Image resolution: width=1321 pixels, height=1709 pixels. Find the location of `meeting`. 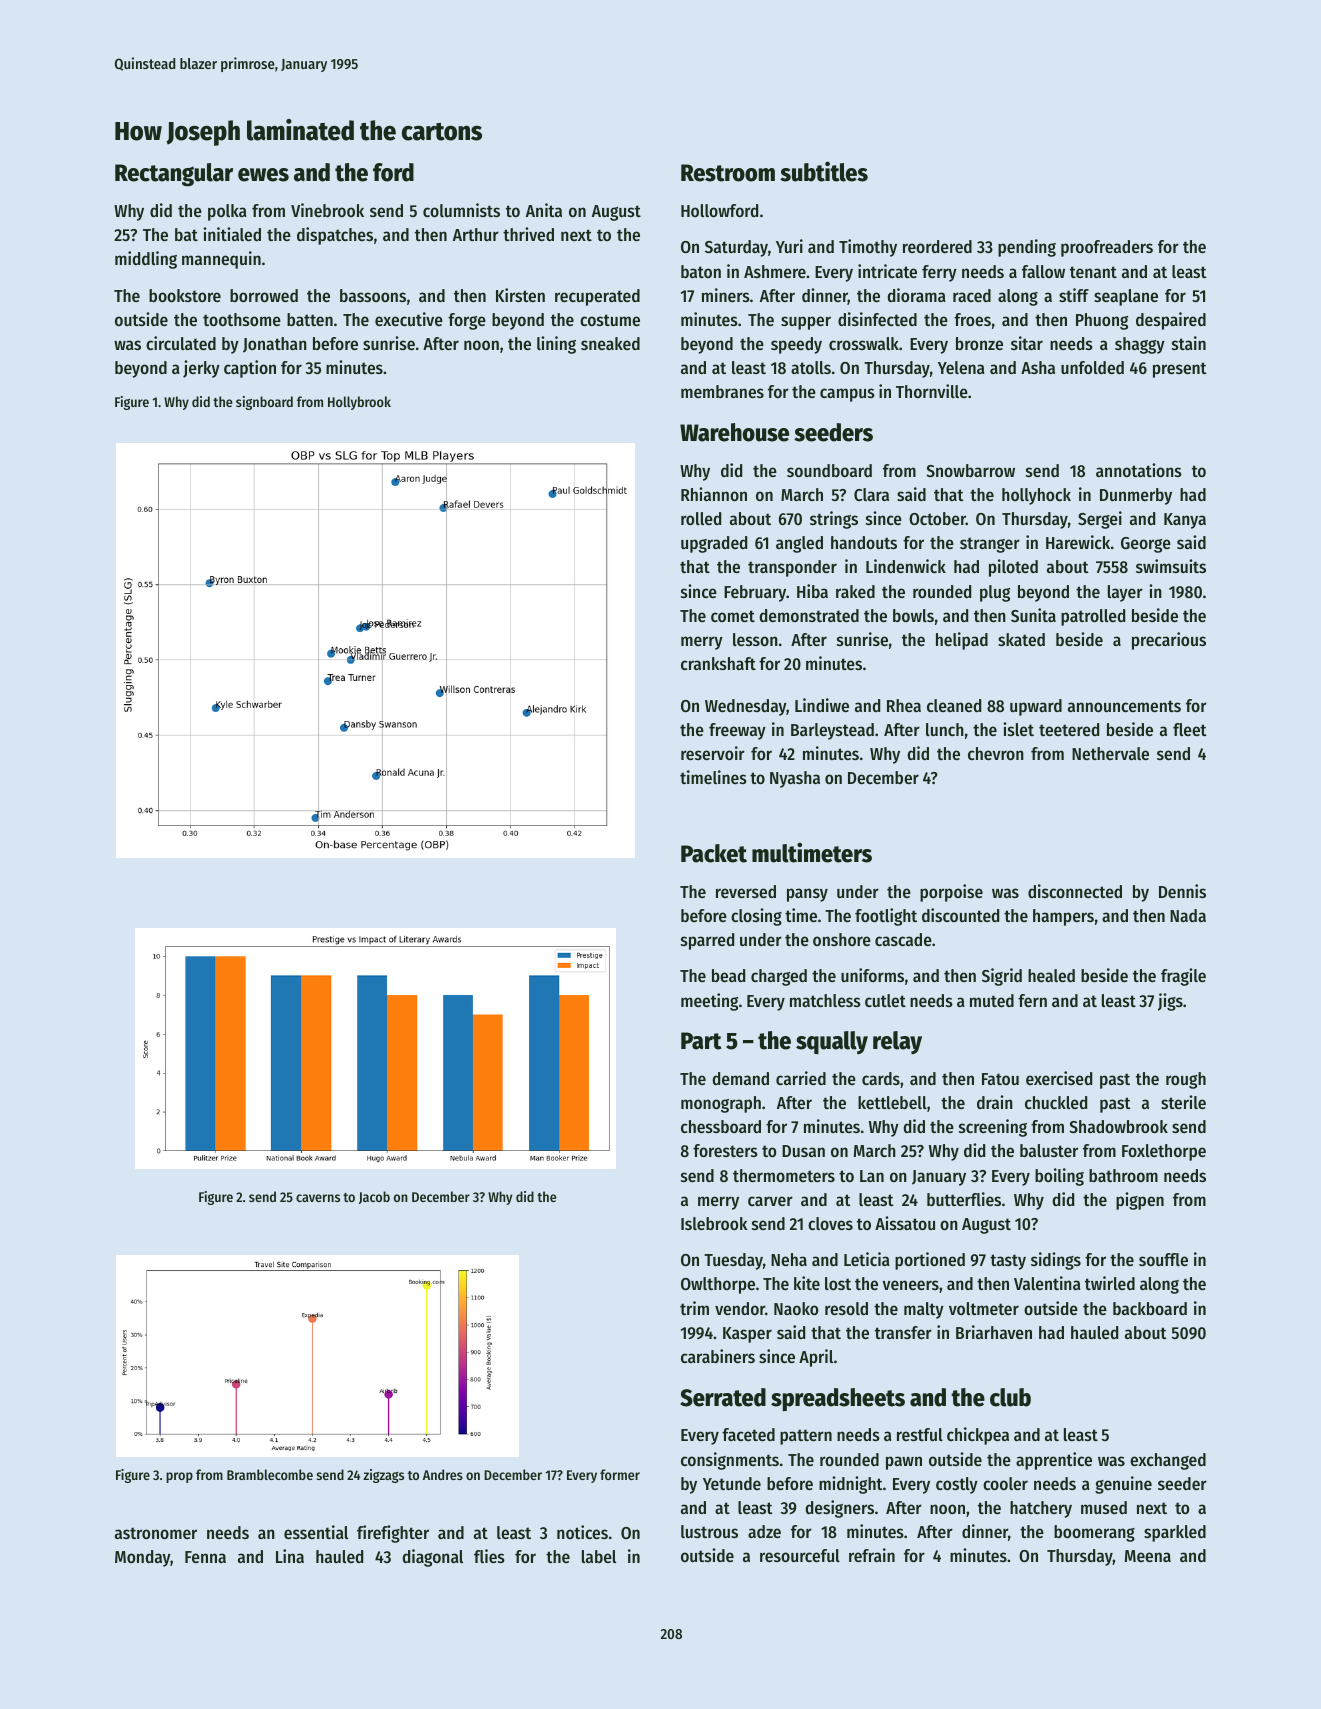

meeting is located at coordinates (709, 1002).
